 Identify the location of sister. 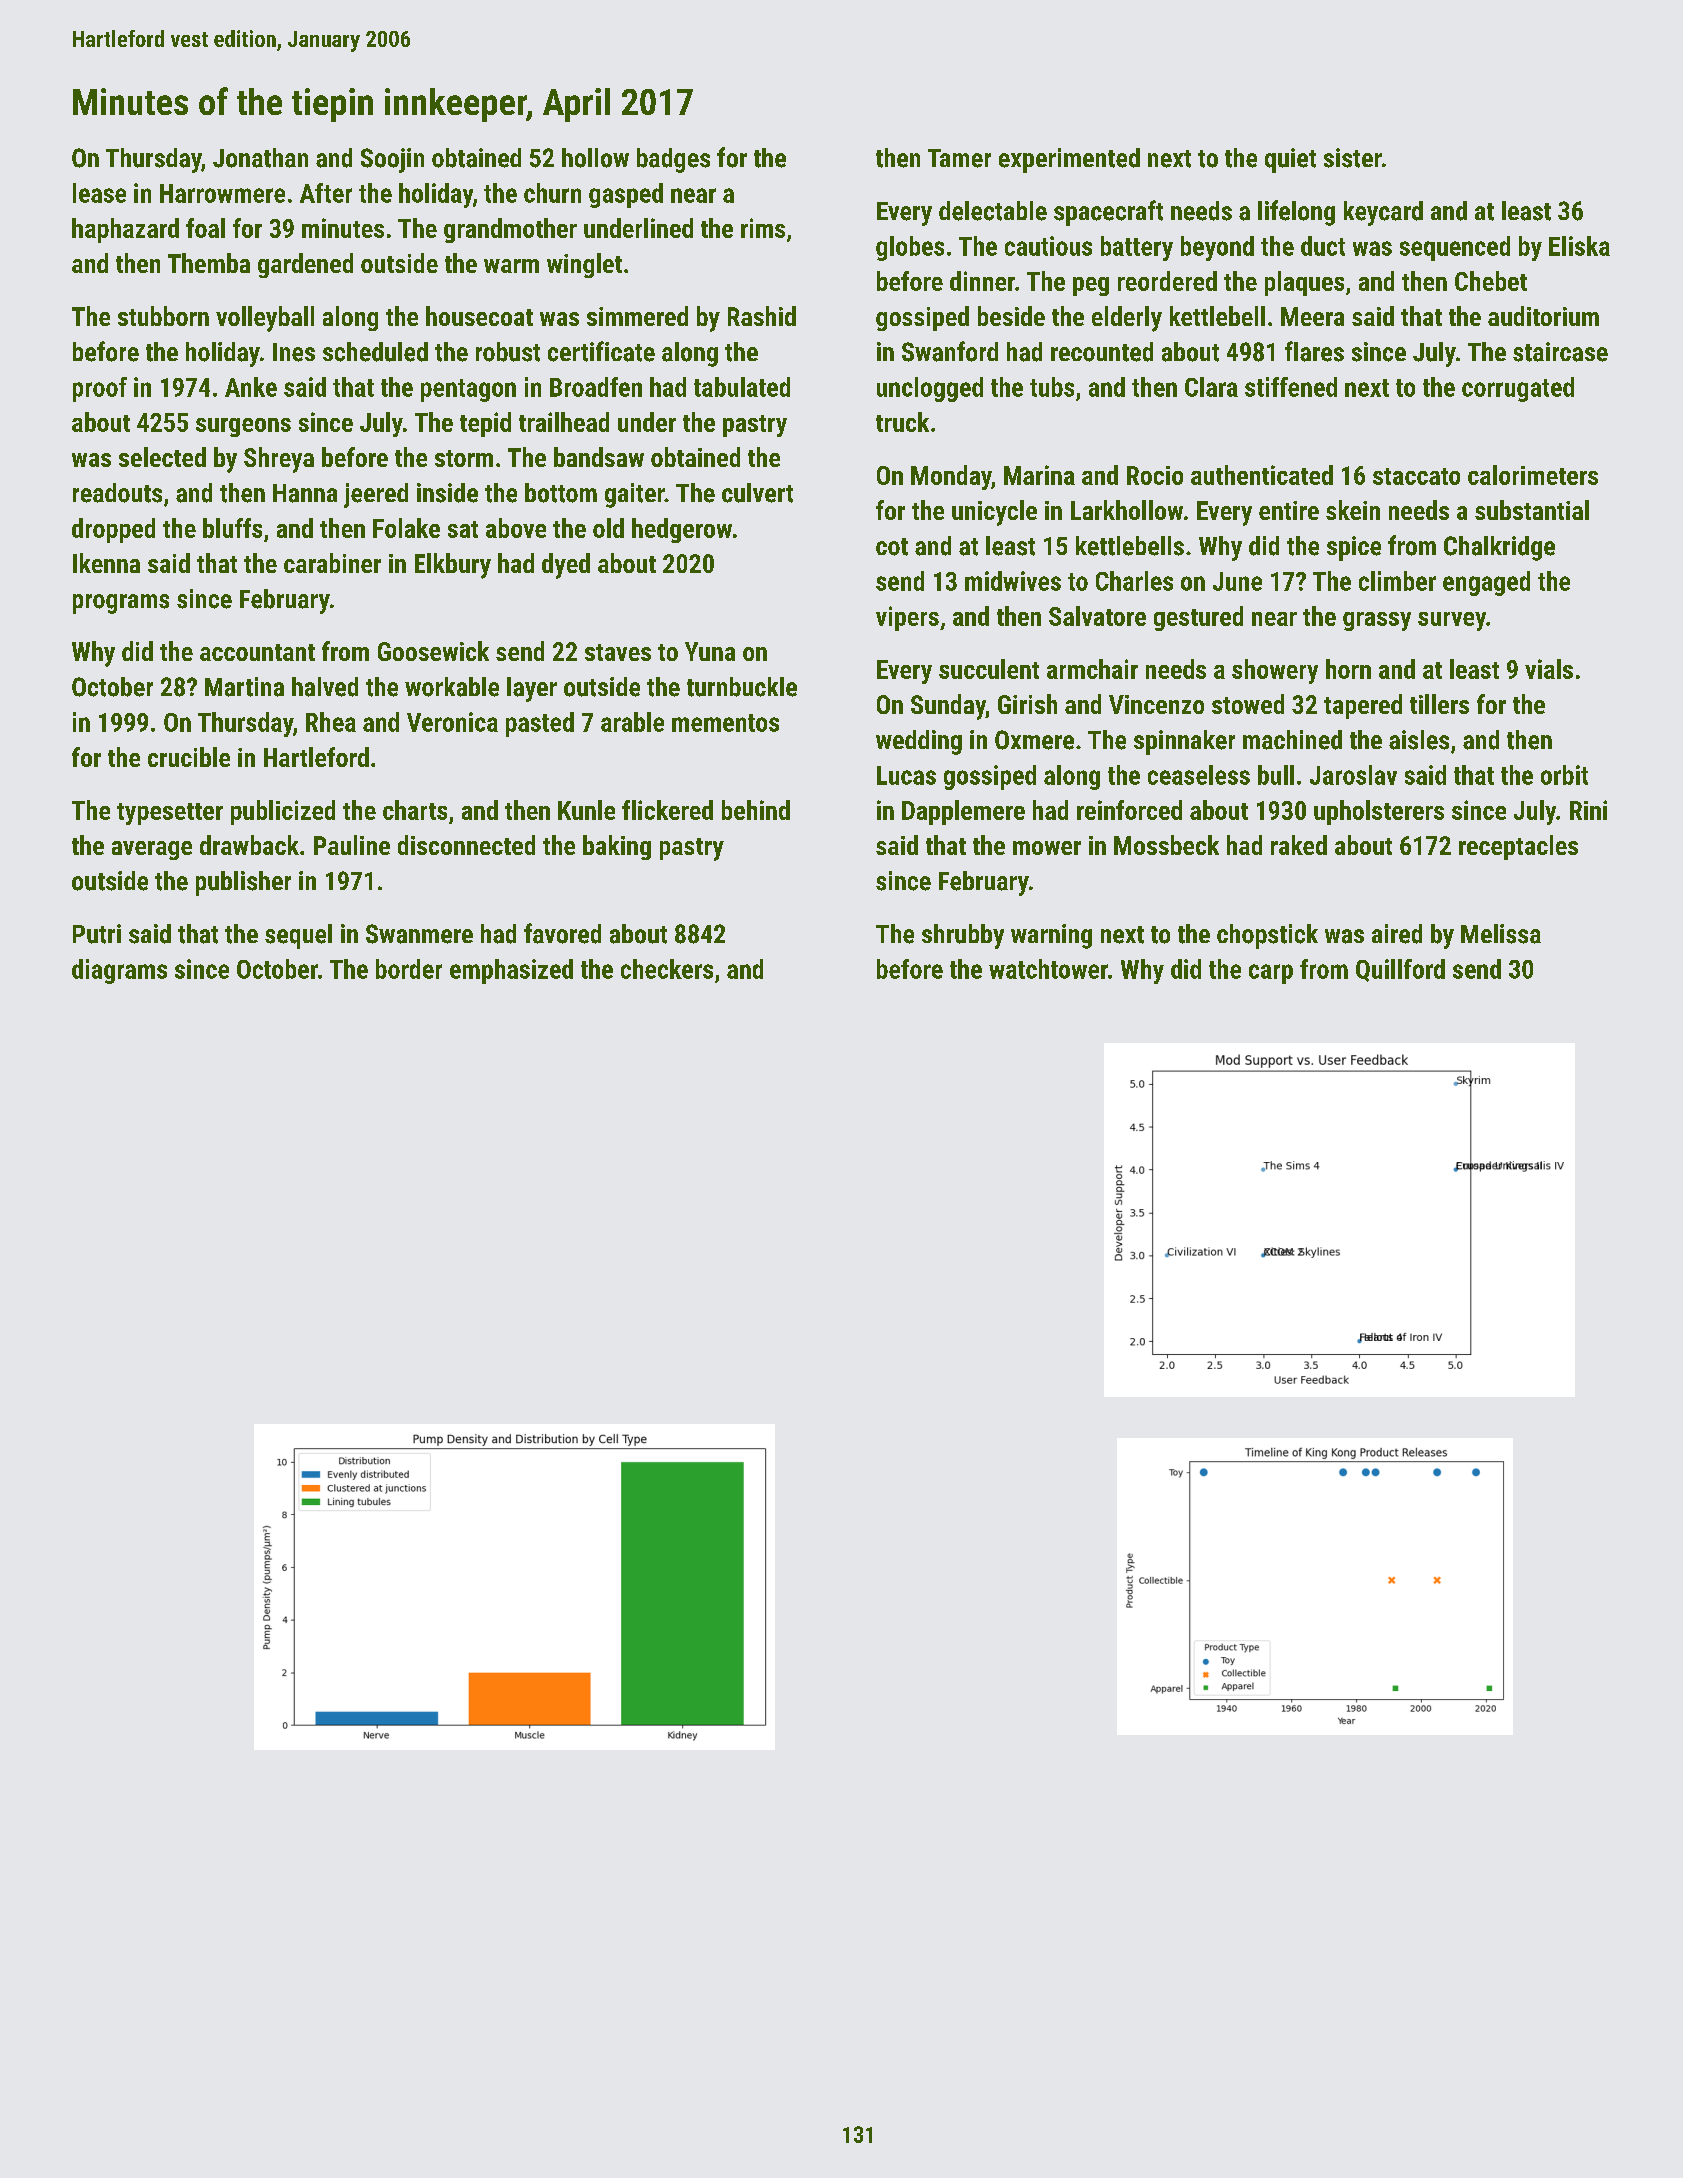
(1353, 158).
